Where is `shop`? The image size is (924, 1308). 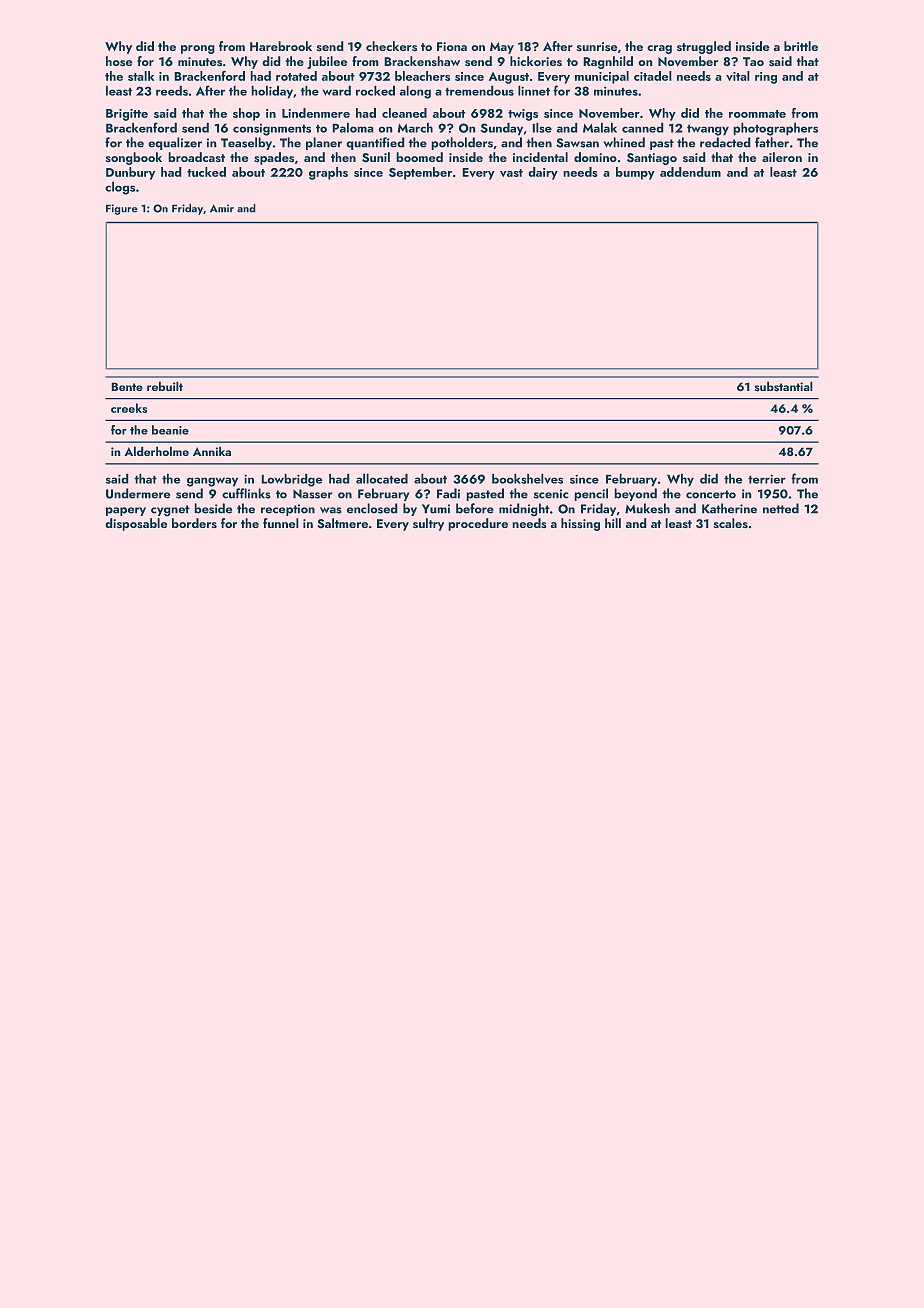 shop is located at coordinates (246, 114).
